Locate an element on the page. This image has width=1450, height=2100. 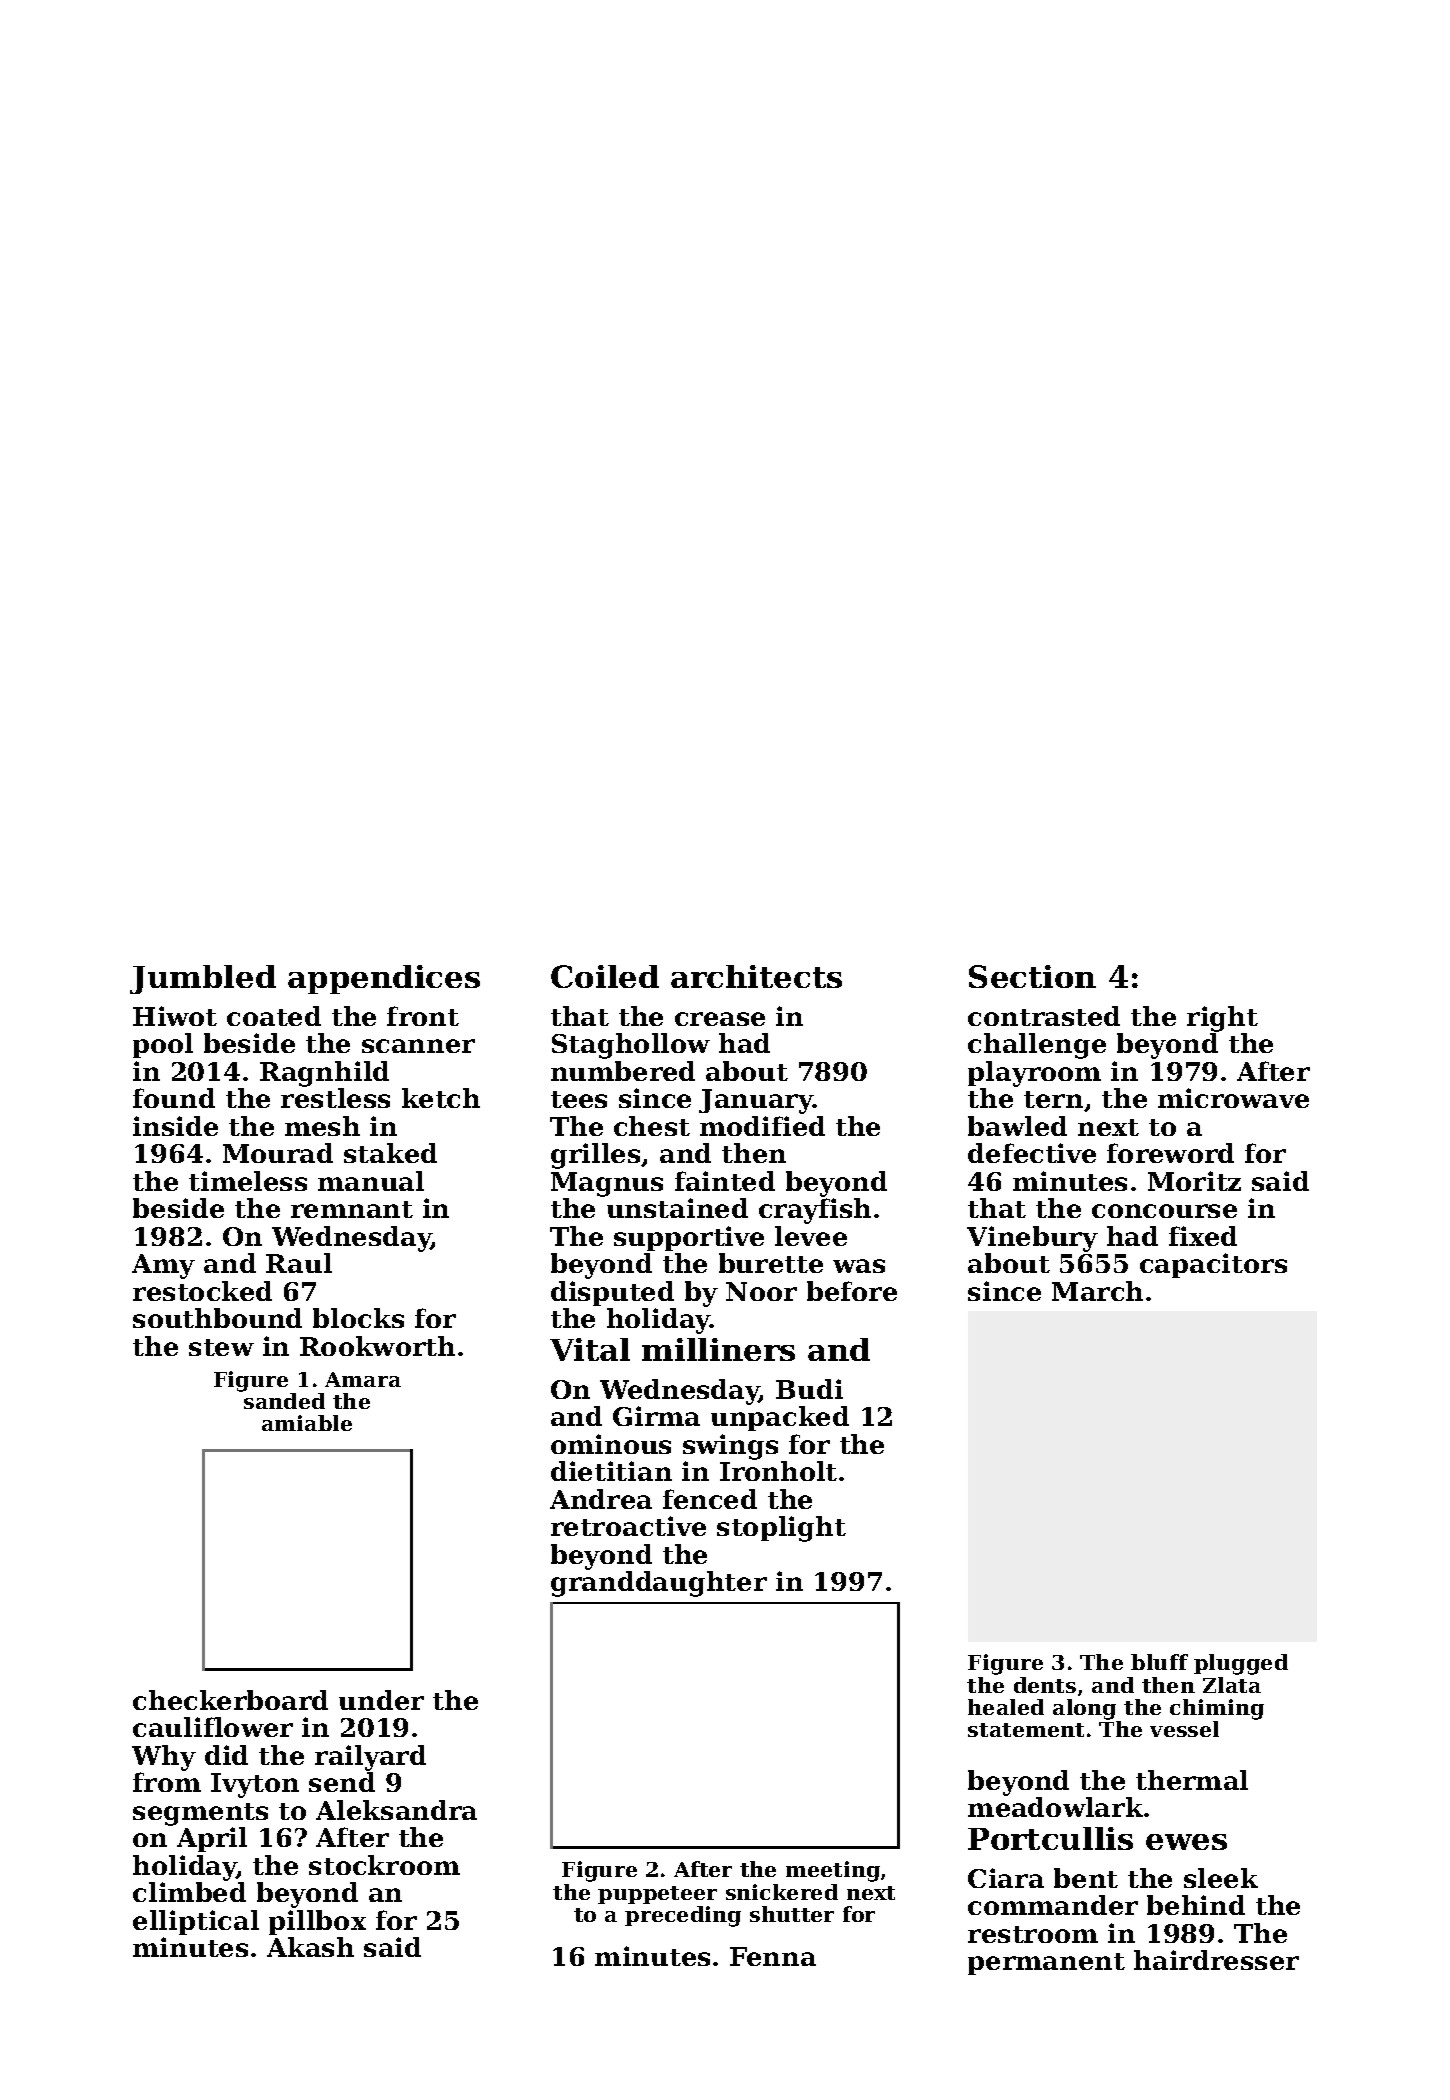
appendices is located at coordinates (384, 979).
